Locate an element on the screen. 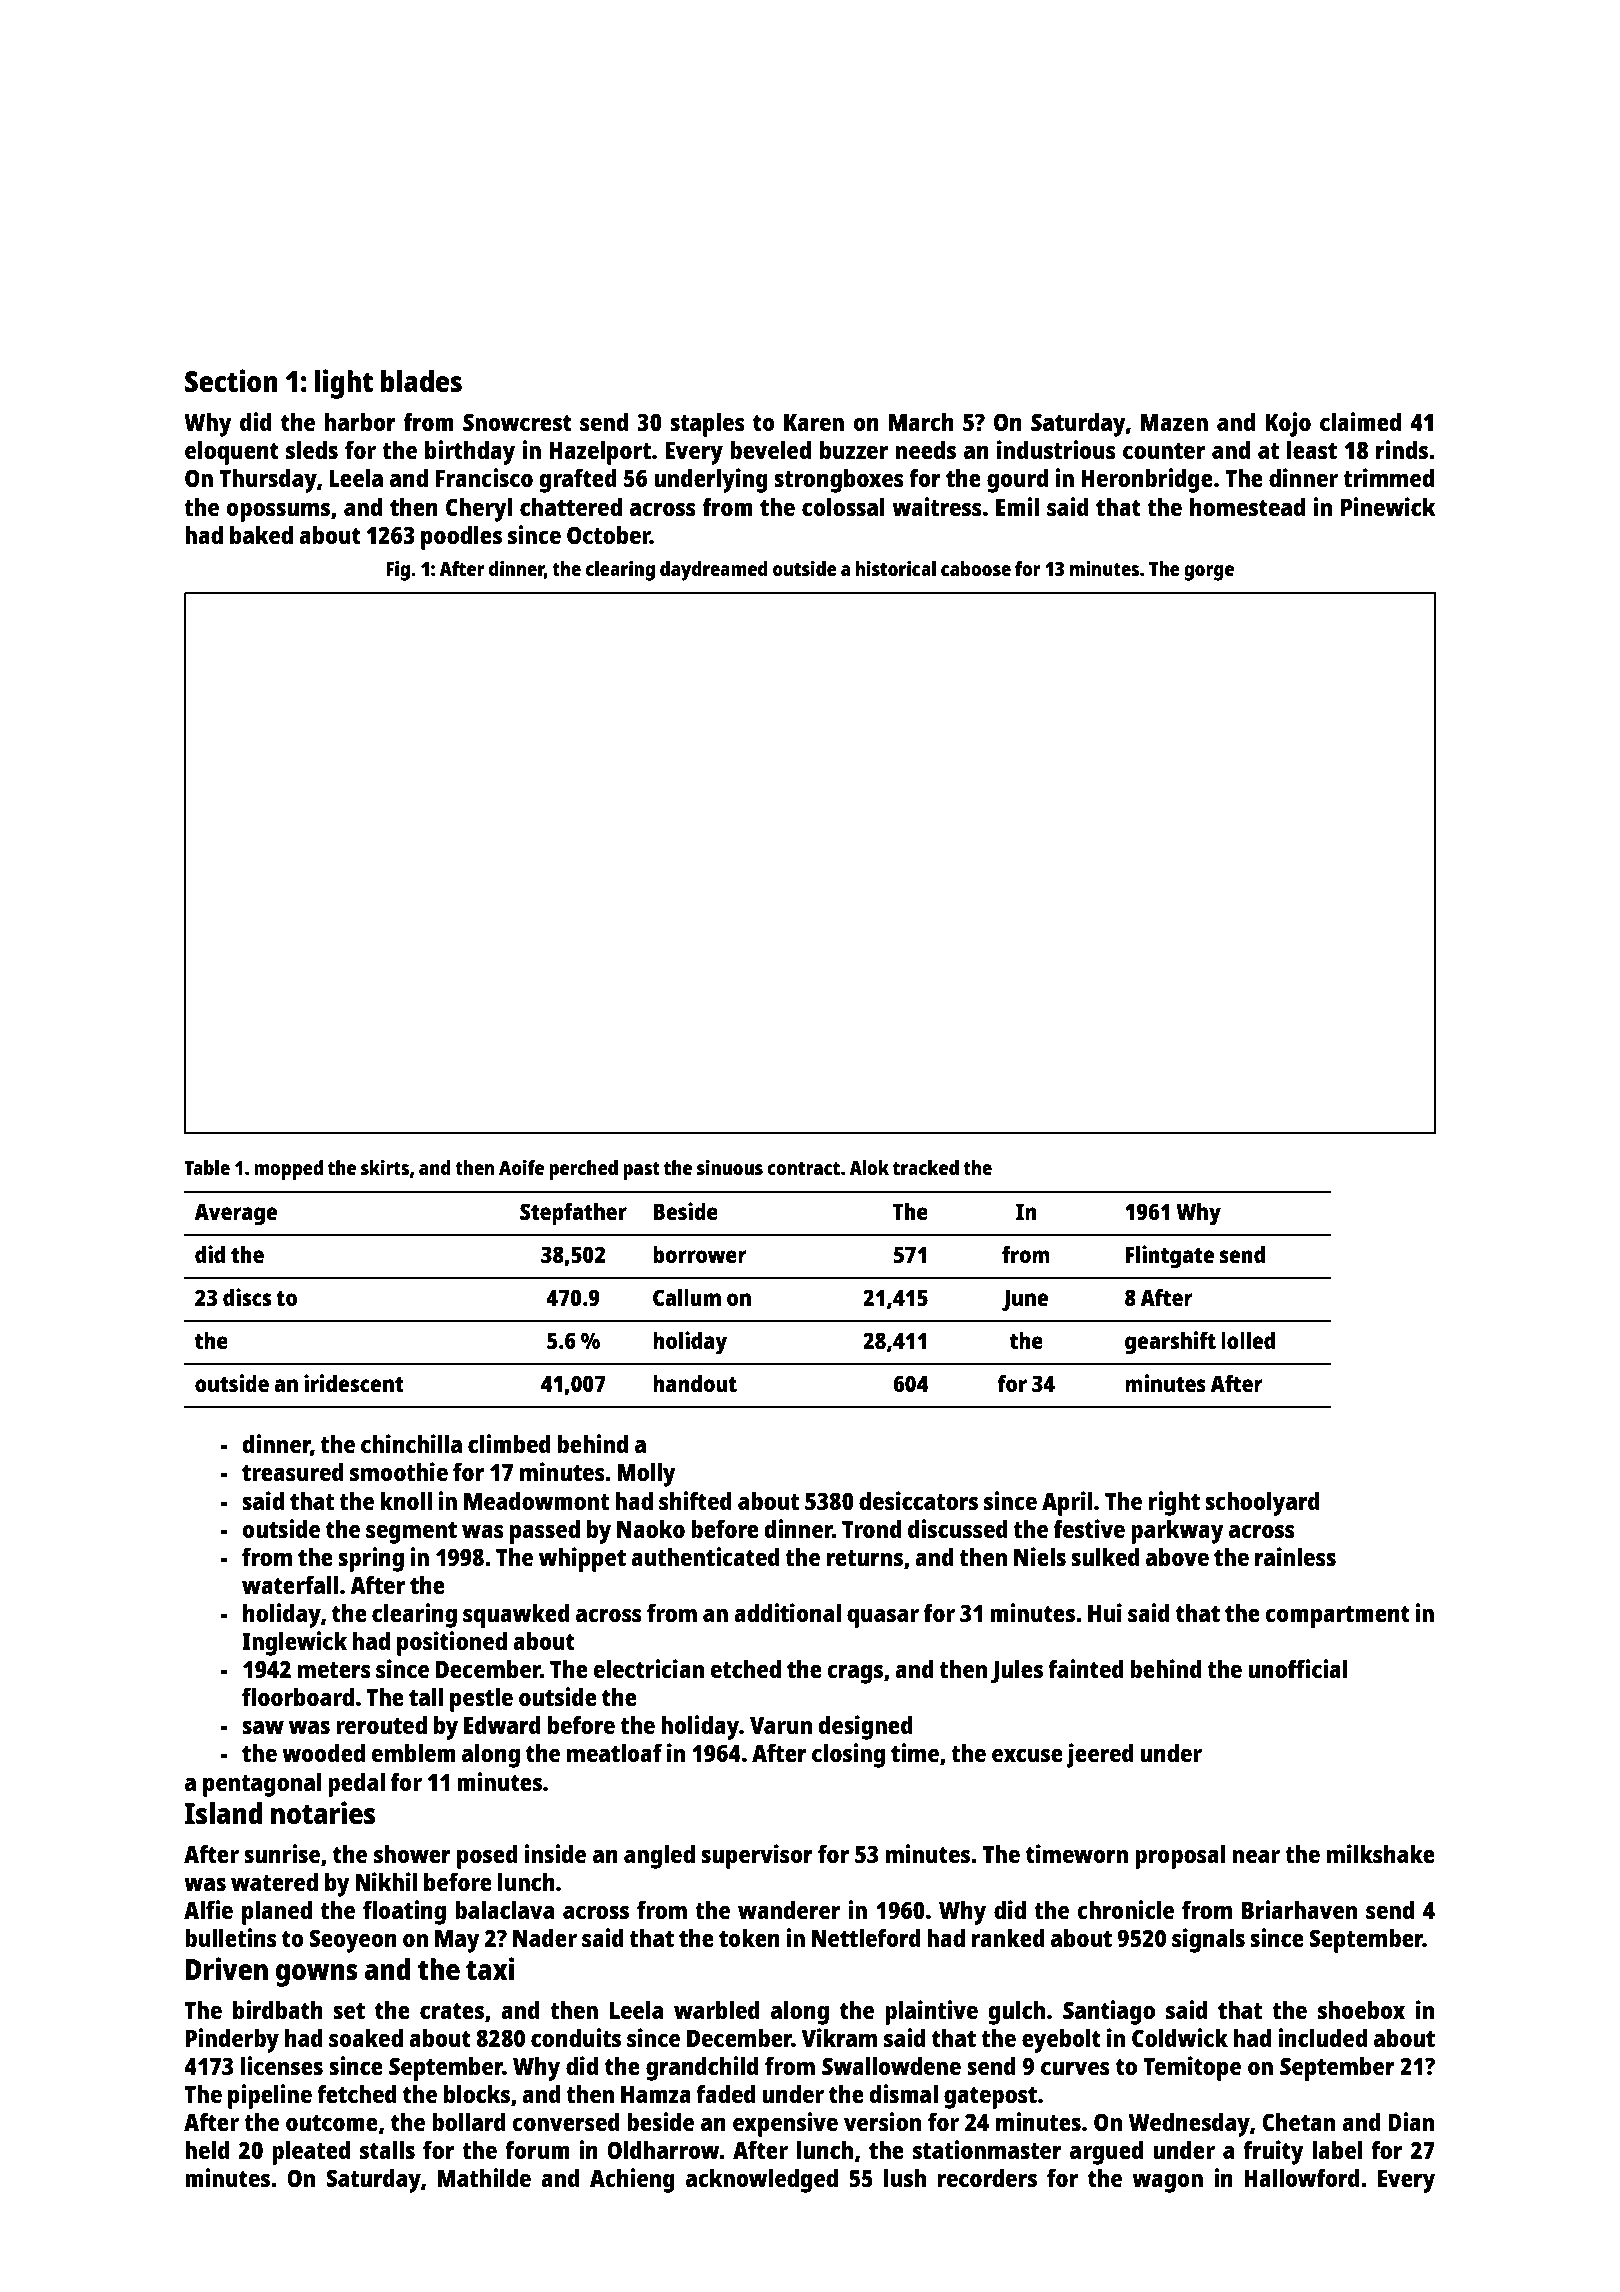  Hui is located at coordinates (1105, 1612).
